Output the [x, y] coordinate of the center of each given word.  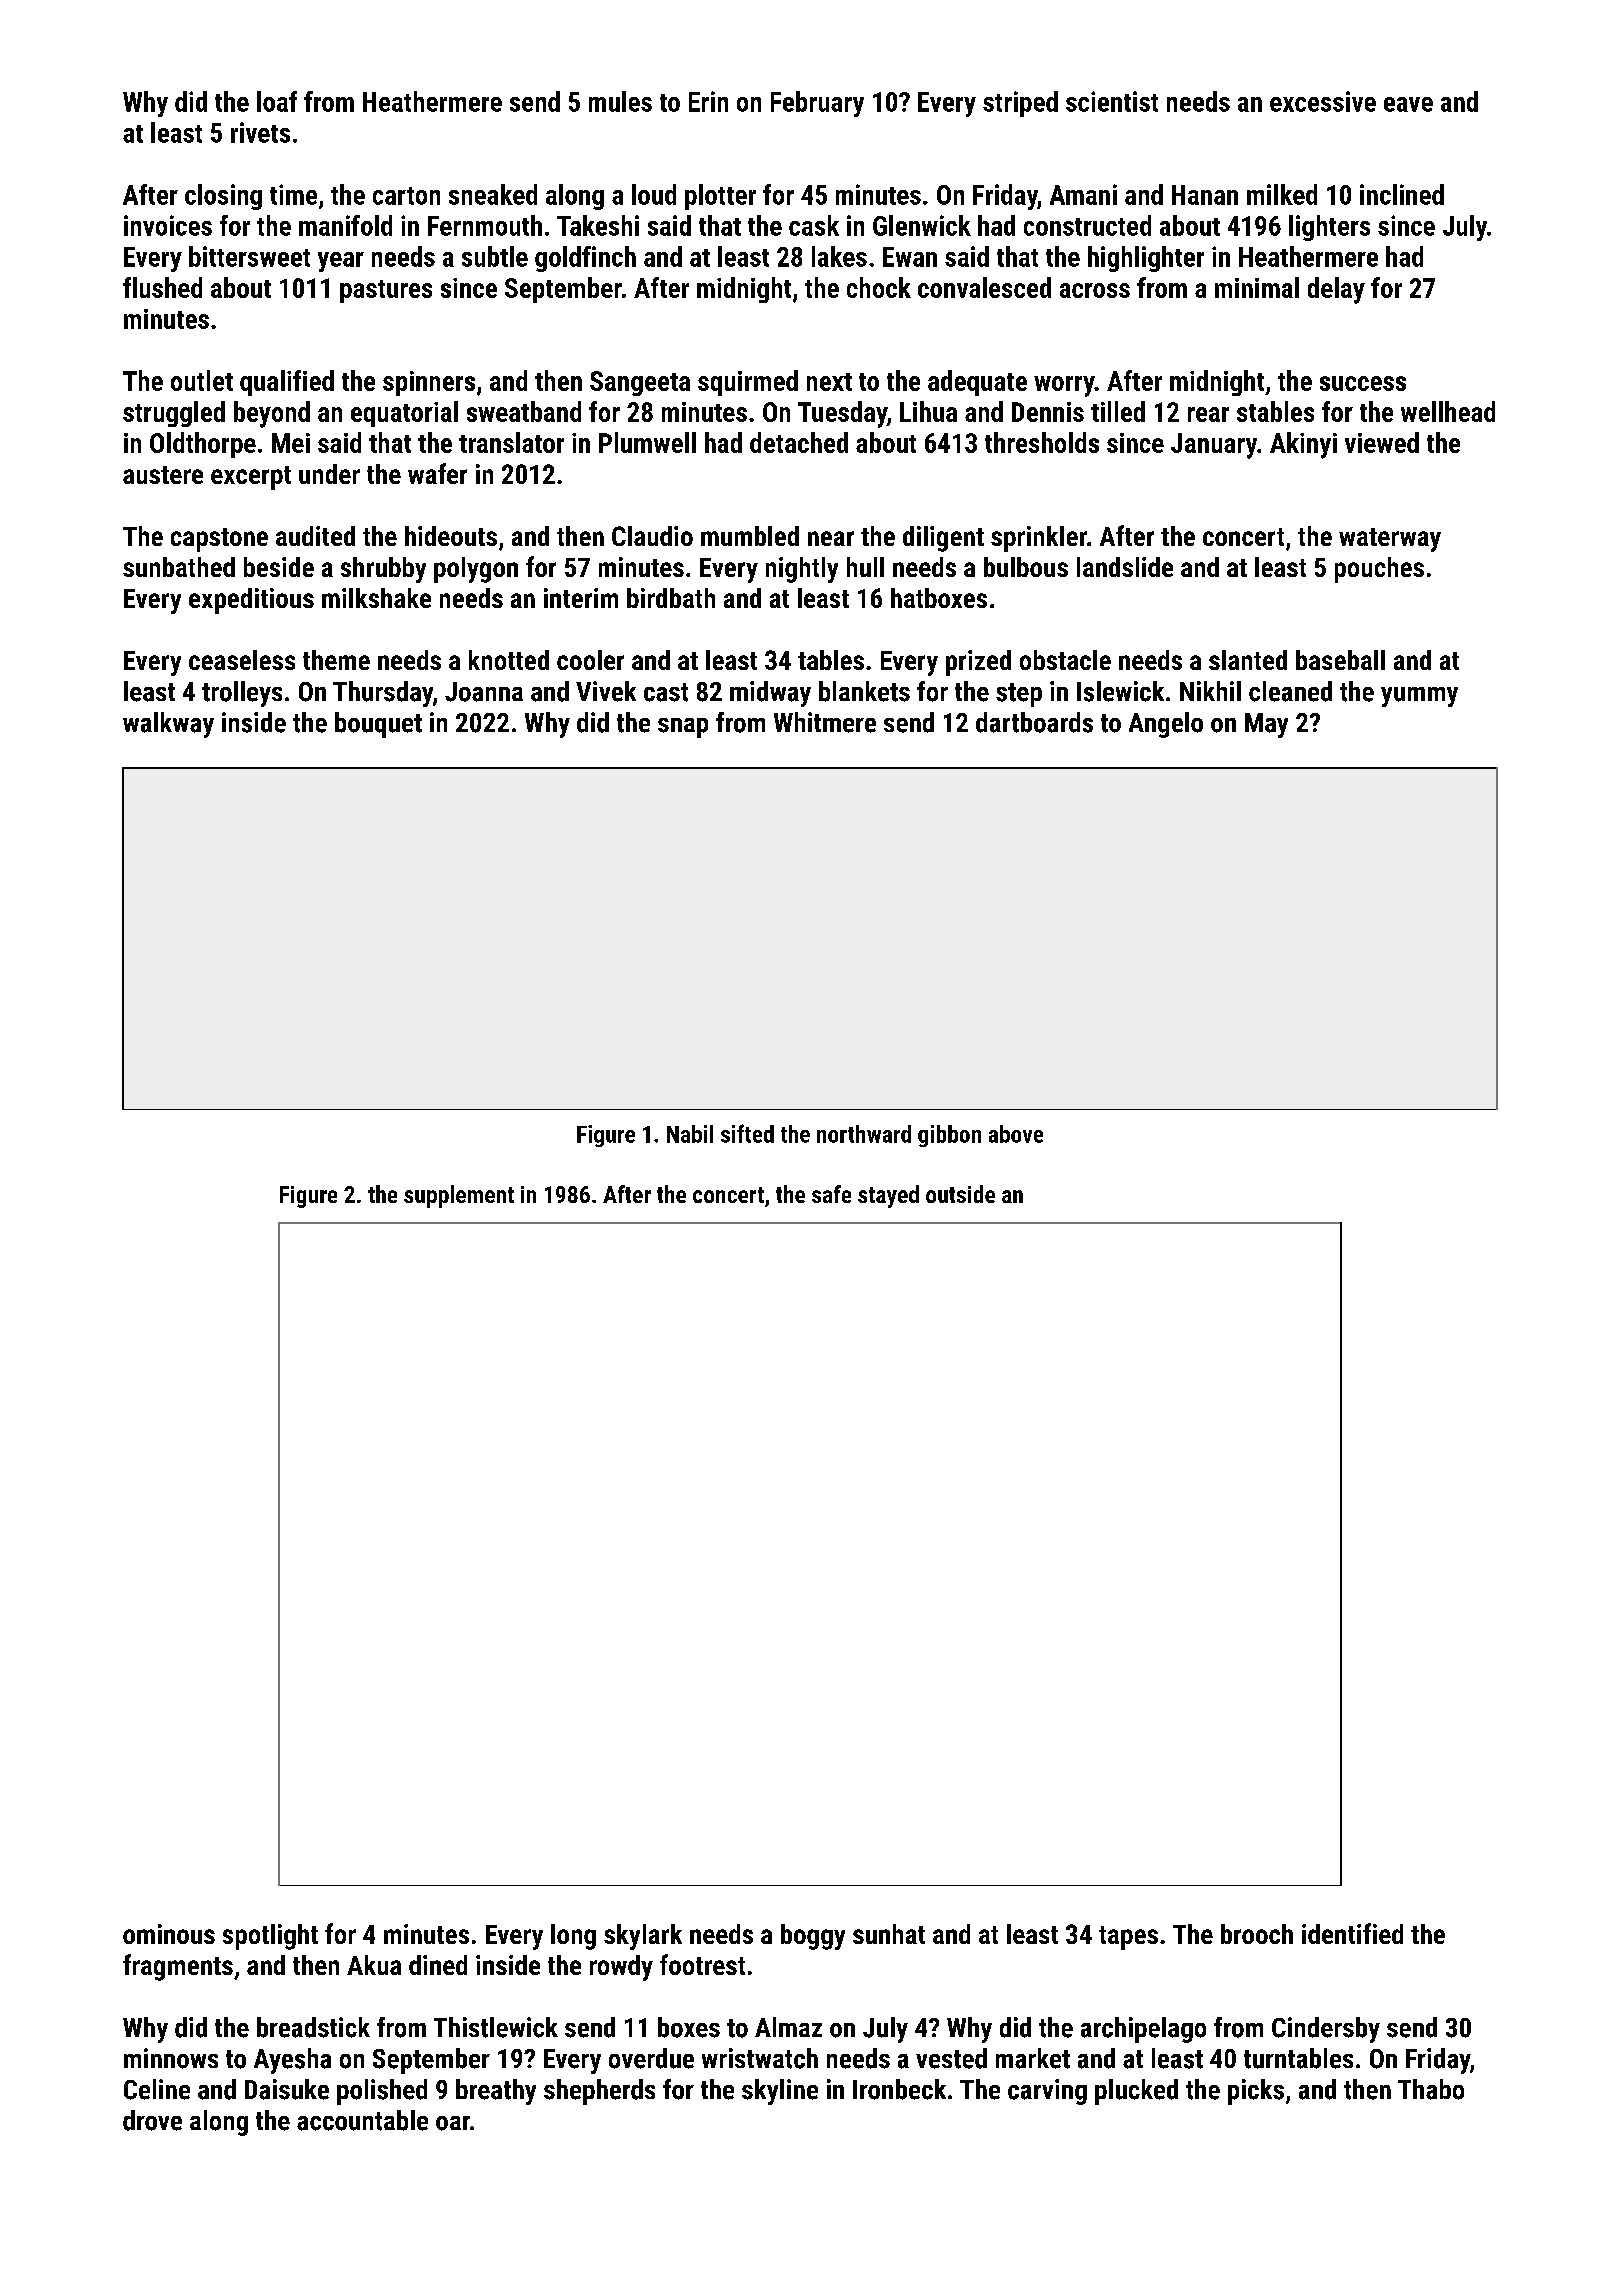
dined [438, 1965]
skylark [643, 1937]
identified [1352, 1933]
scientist [1112, 101]
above [1016, 1134]
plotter [720, 197]
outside [960, 1194]
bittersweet [249, 256]
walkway [168, 725]
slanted [1248, 660]
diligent [943, 539]
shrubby [383, 570]
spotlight [270, 1937]
